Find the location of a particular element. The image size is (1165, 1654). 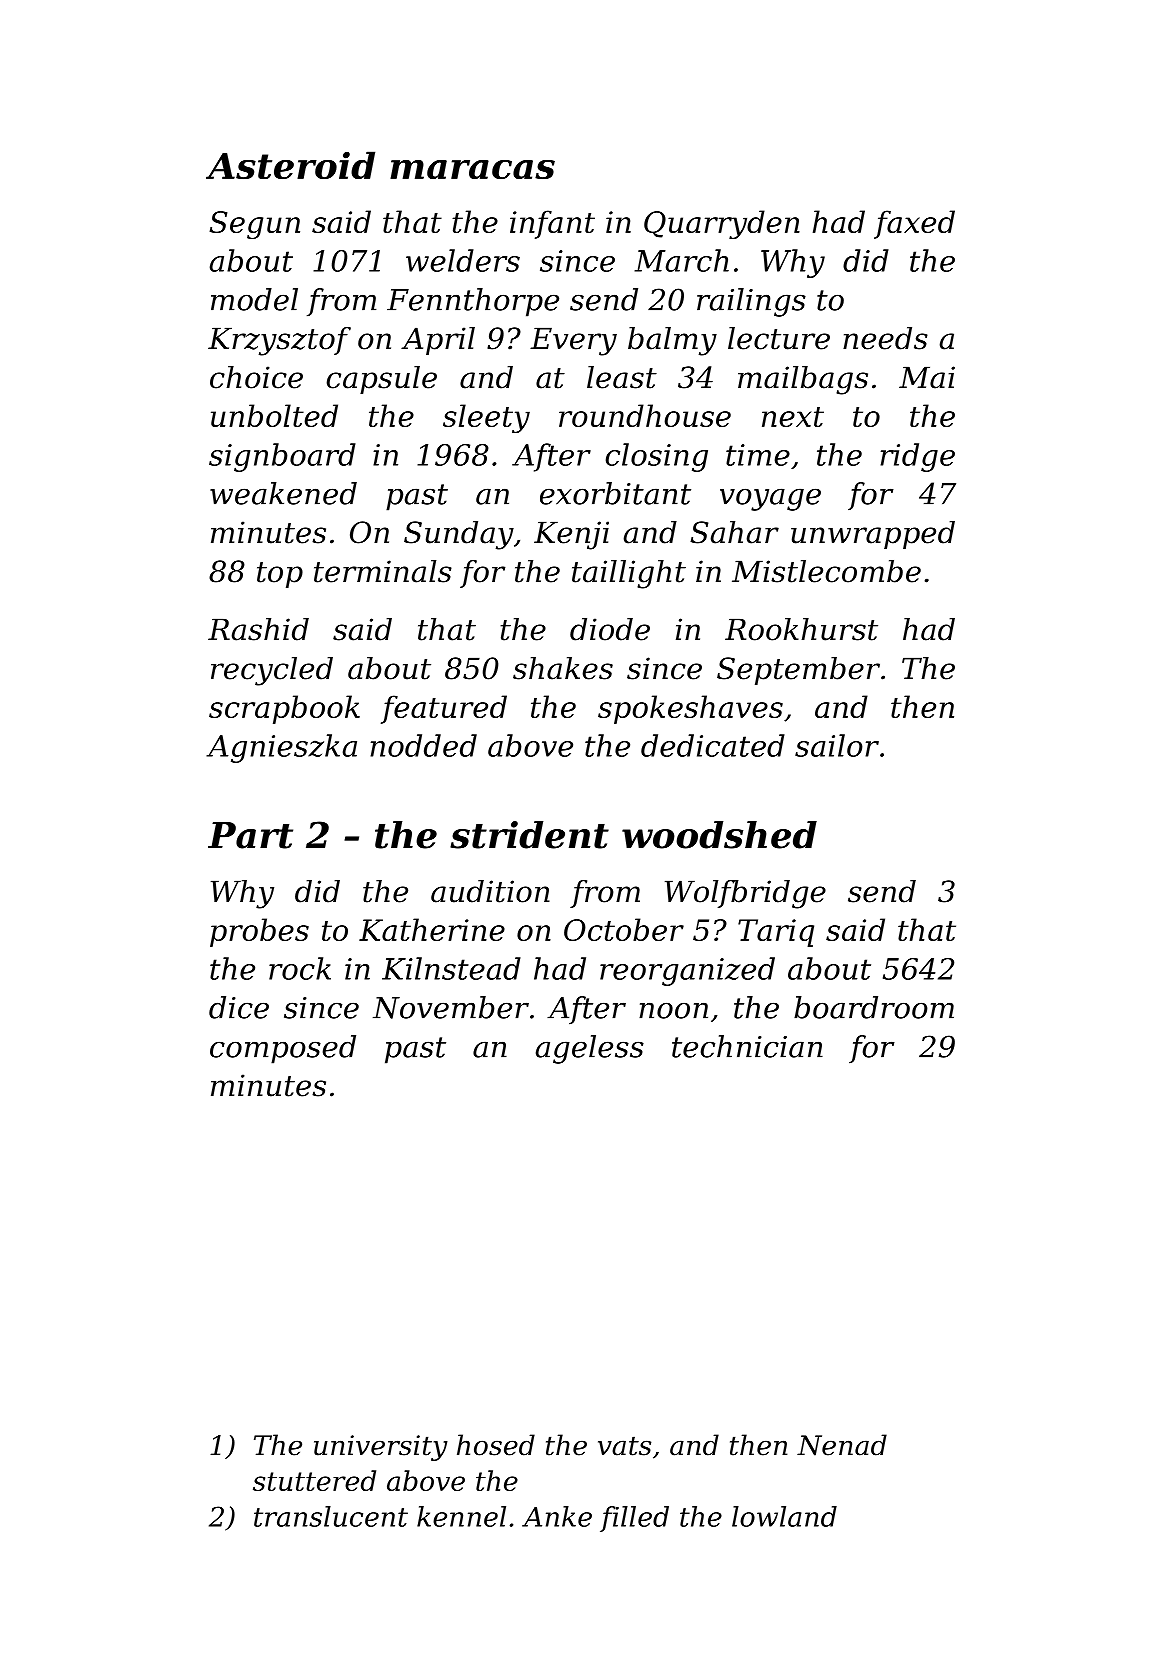

welders is located at coordinates (463, 260).
